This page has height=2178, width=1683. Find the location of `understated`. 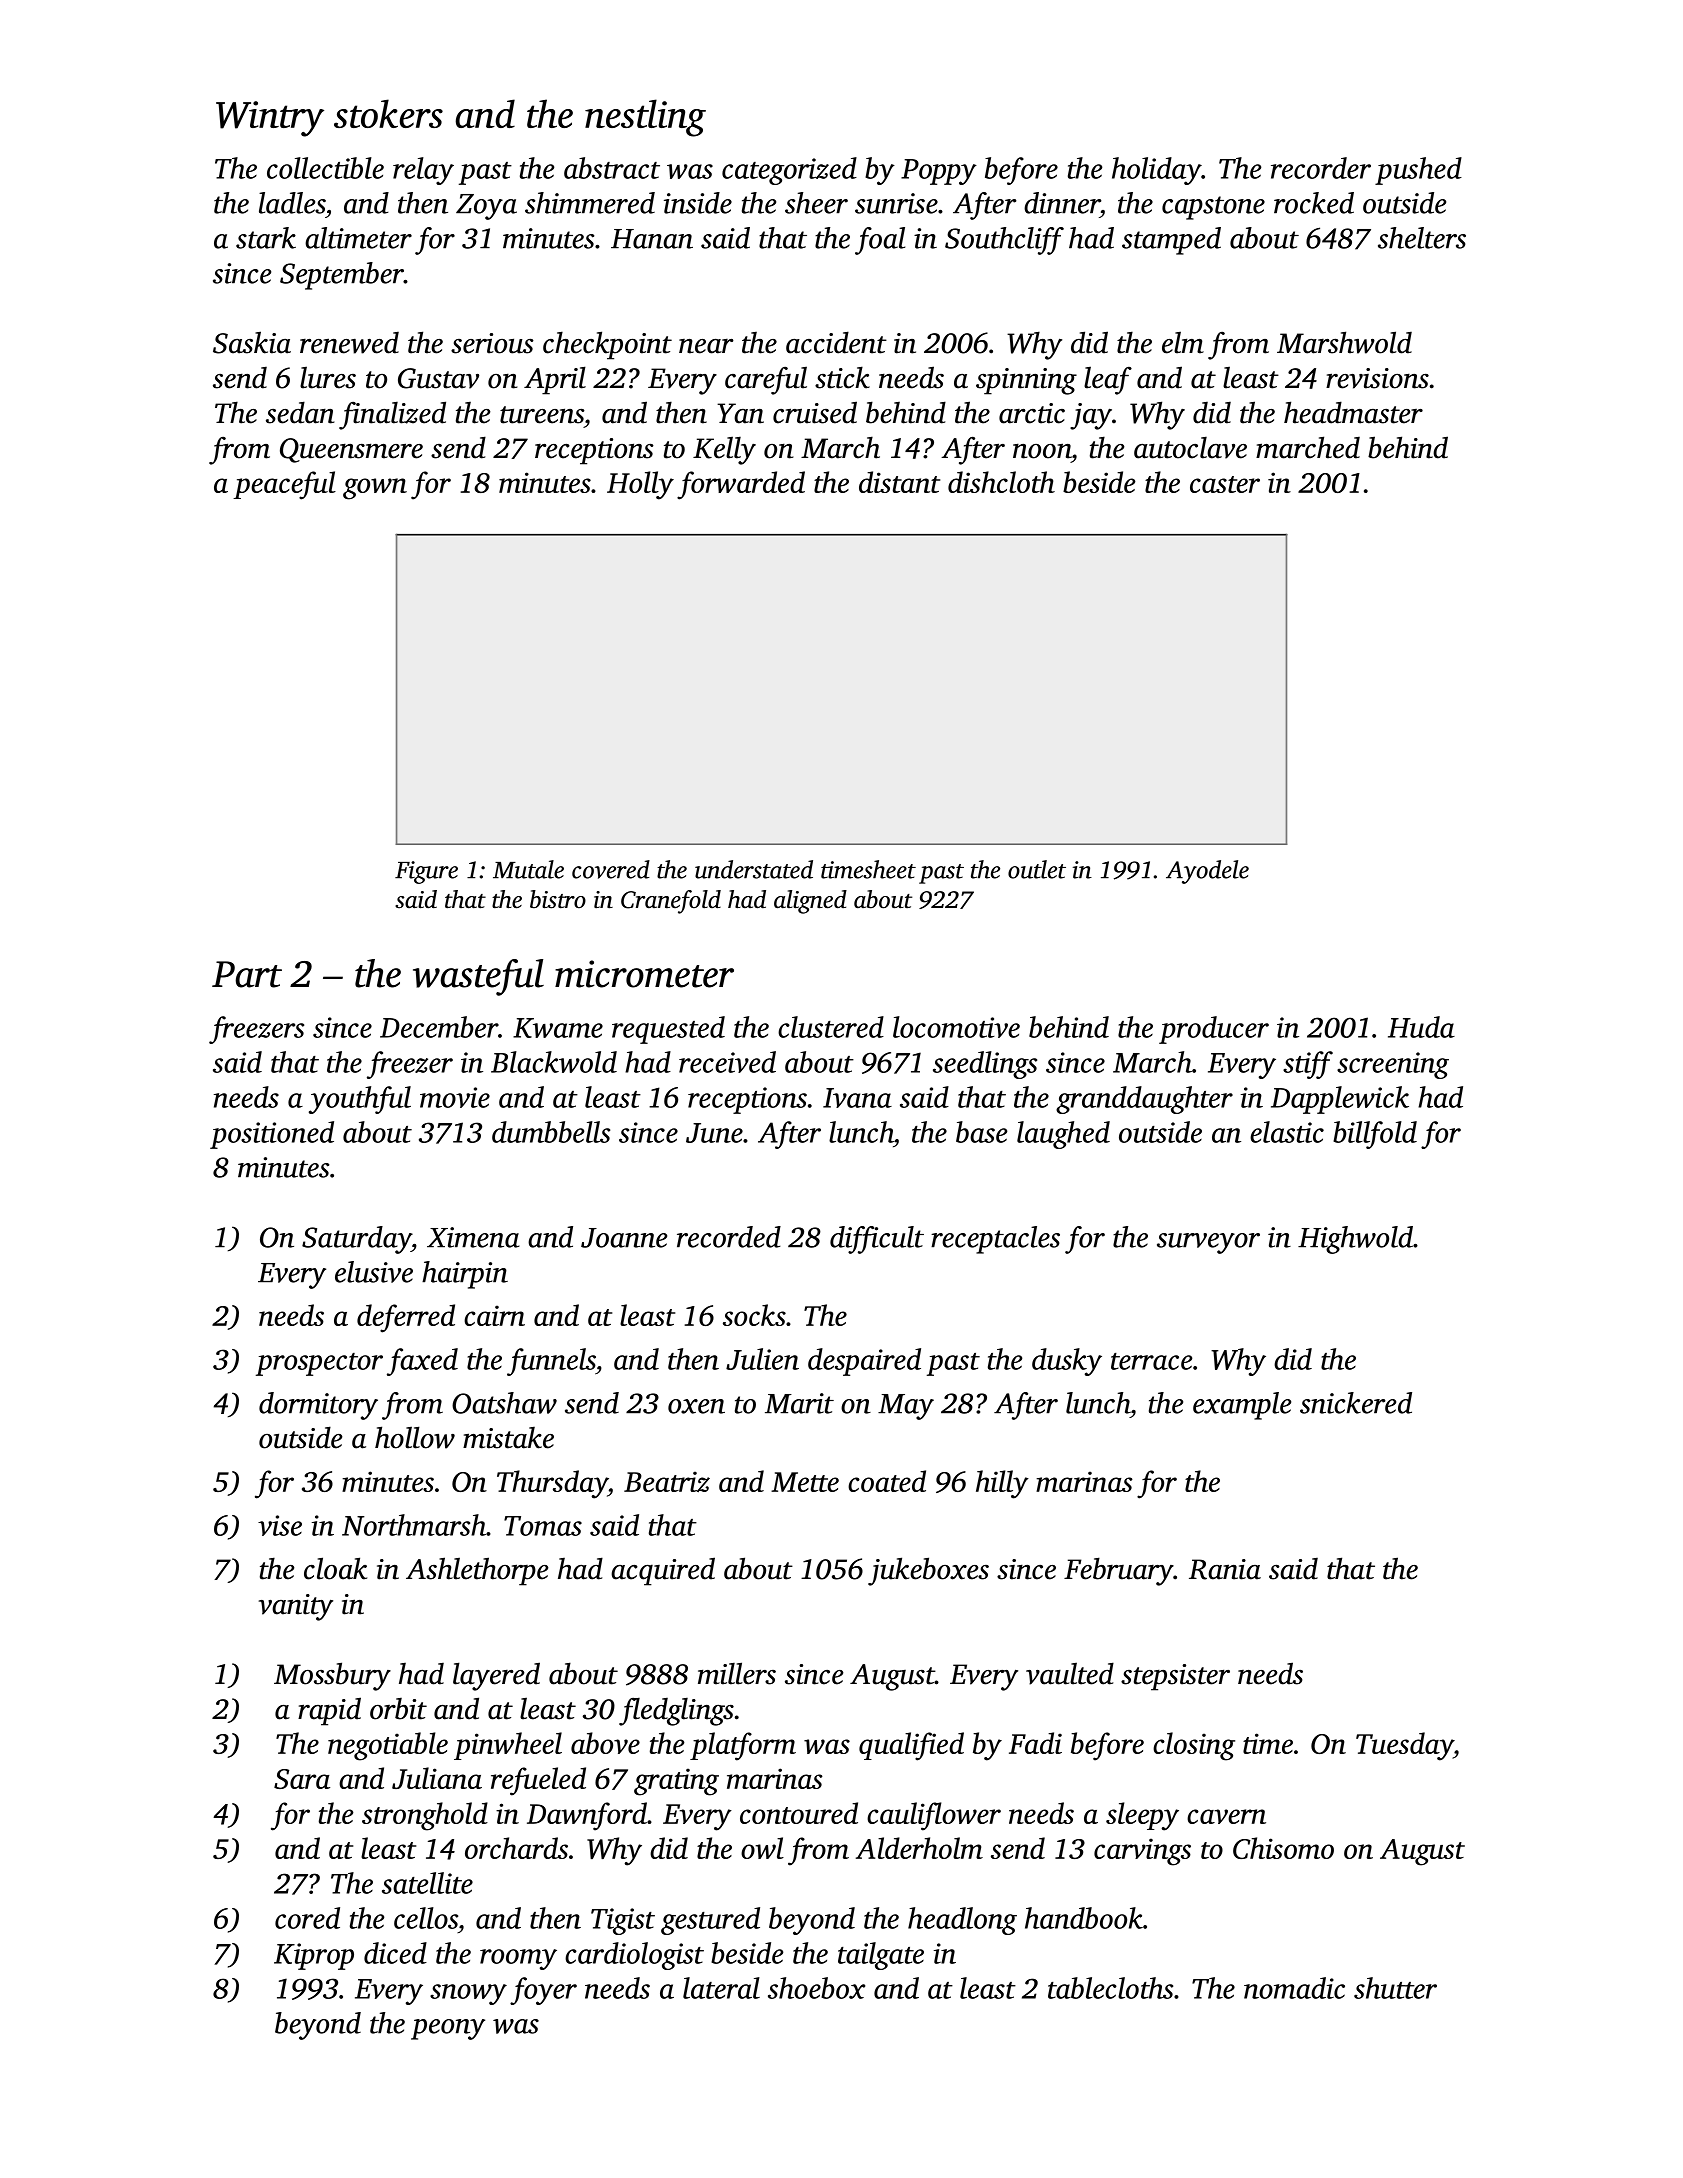

understated is located at coordinates (754, 869).
